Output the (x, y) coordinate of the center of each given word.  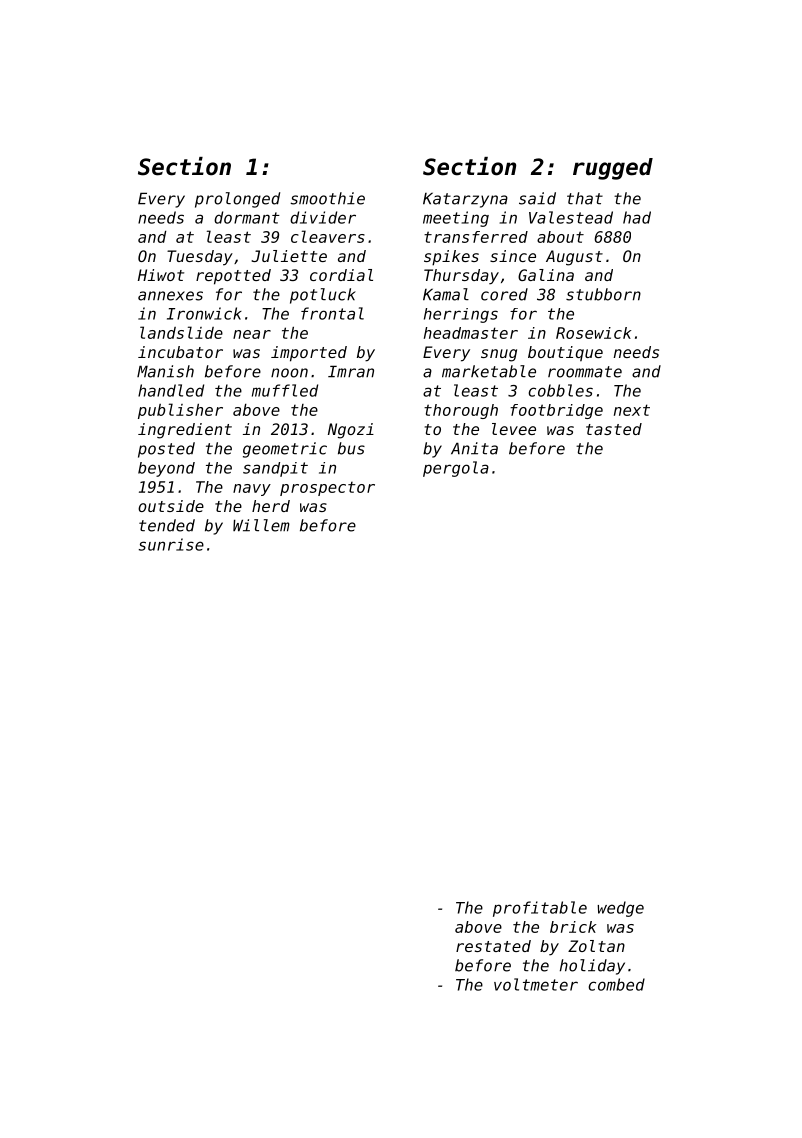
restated (493, 946)
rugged (613, 169)
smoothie (327, 198)
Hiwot (161, 275)
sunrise (171, 544)
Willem (261, 525)
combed (616, 984)
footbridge (556, 411)
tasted (614, 429)
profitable (540, 909)
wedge (620, 909)
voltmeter (536, 984)
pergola (456, 469)
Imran (351, 371)
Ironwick (204, 313)
